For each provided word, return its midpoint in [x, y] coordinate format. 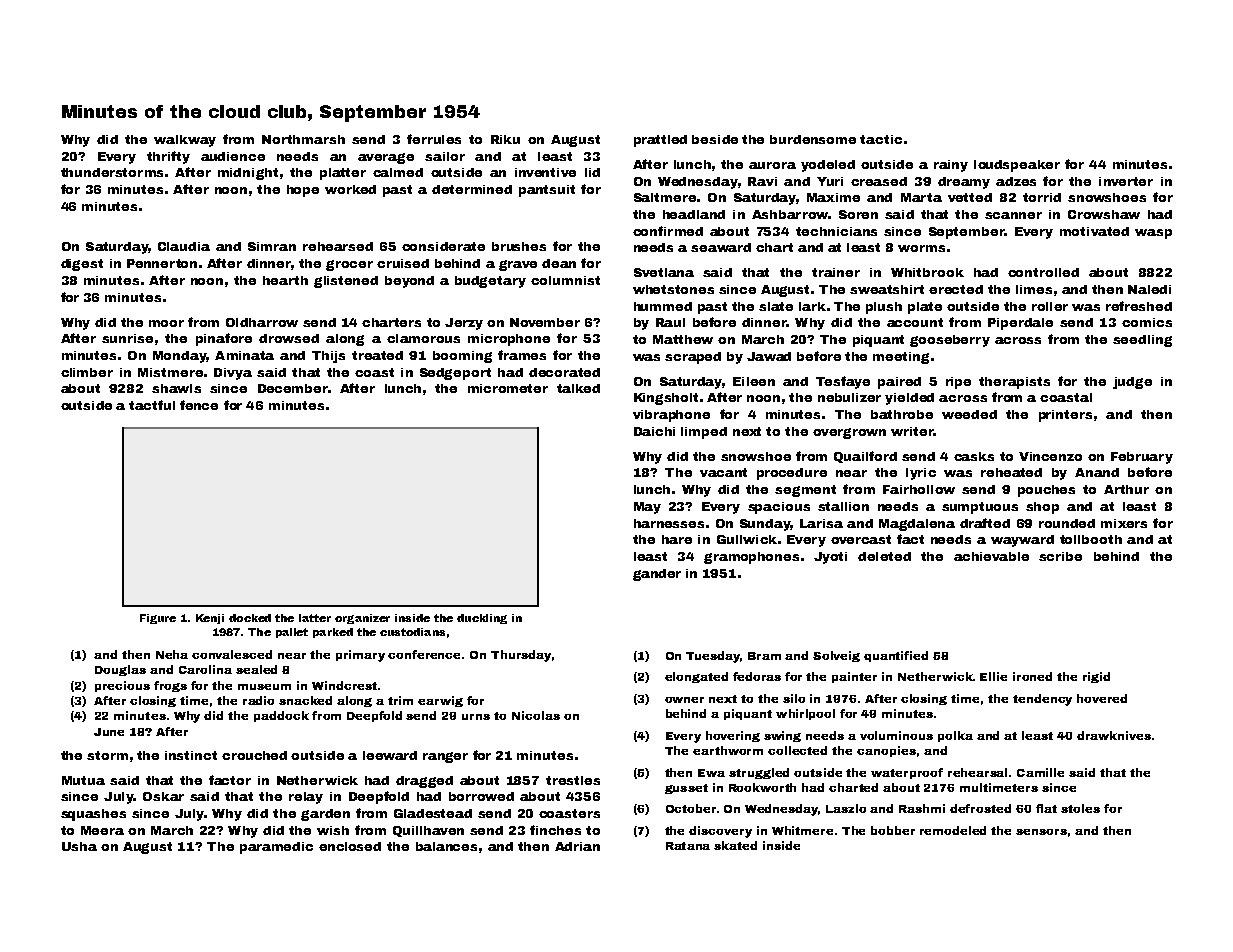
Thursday [521, 656]
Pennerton [162, 263]
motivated [1094, 231]
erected [956, 289]
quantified [896, 656]
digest [82, 265]
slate [776, 306]
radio [258, 700]
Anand [1097, 472]
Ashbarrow [790, 214]
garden [325, 815]
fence [199, 405]
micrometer [508, 388]
